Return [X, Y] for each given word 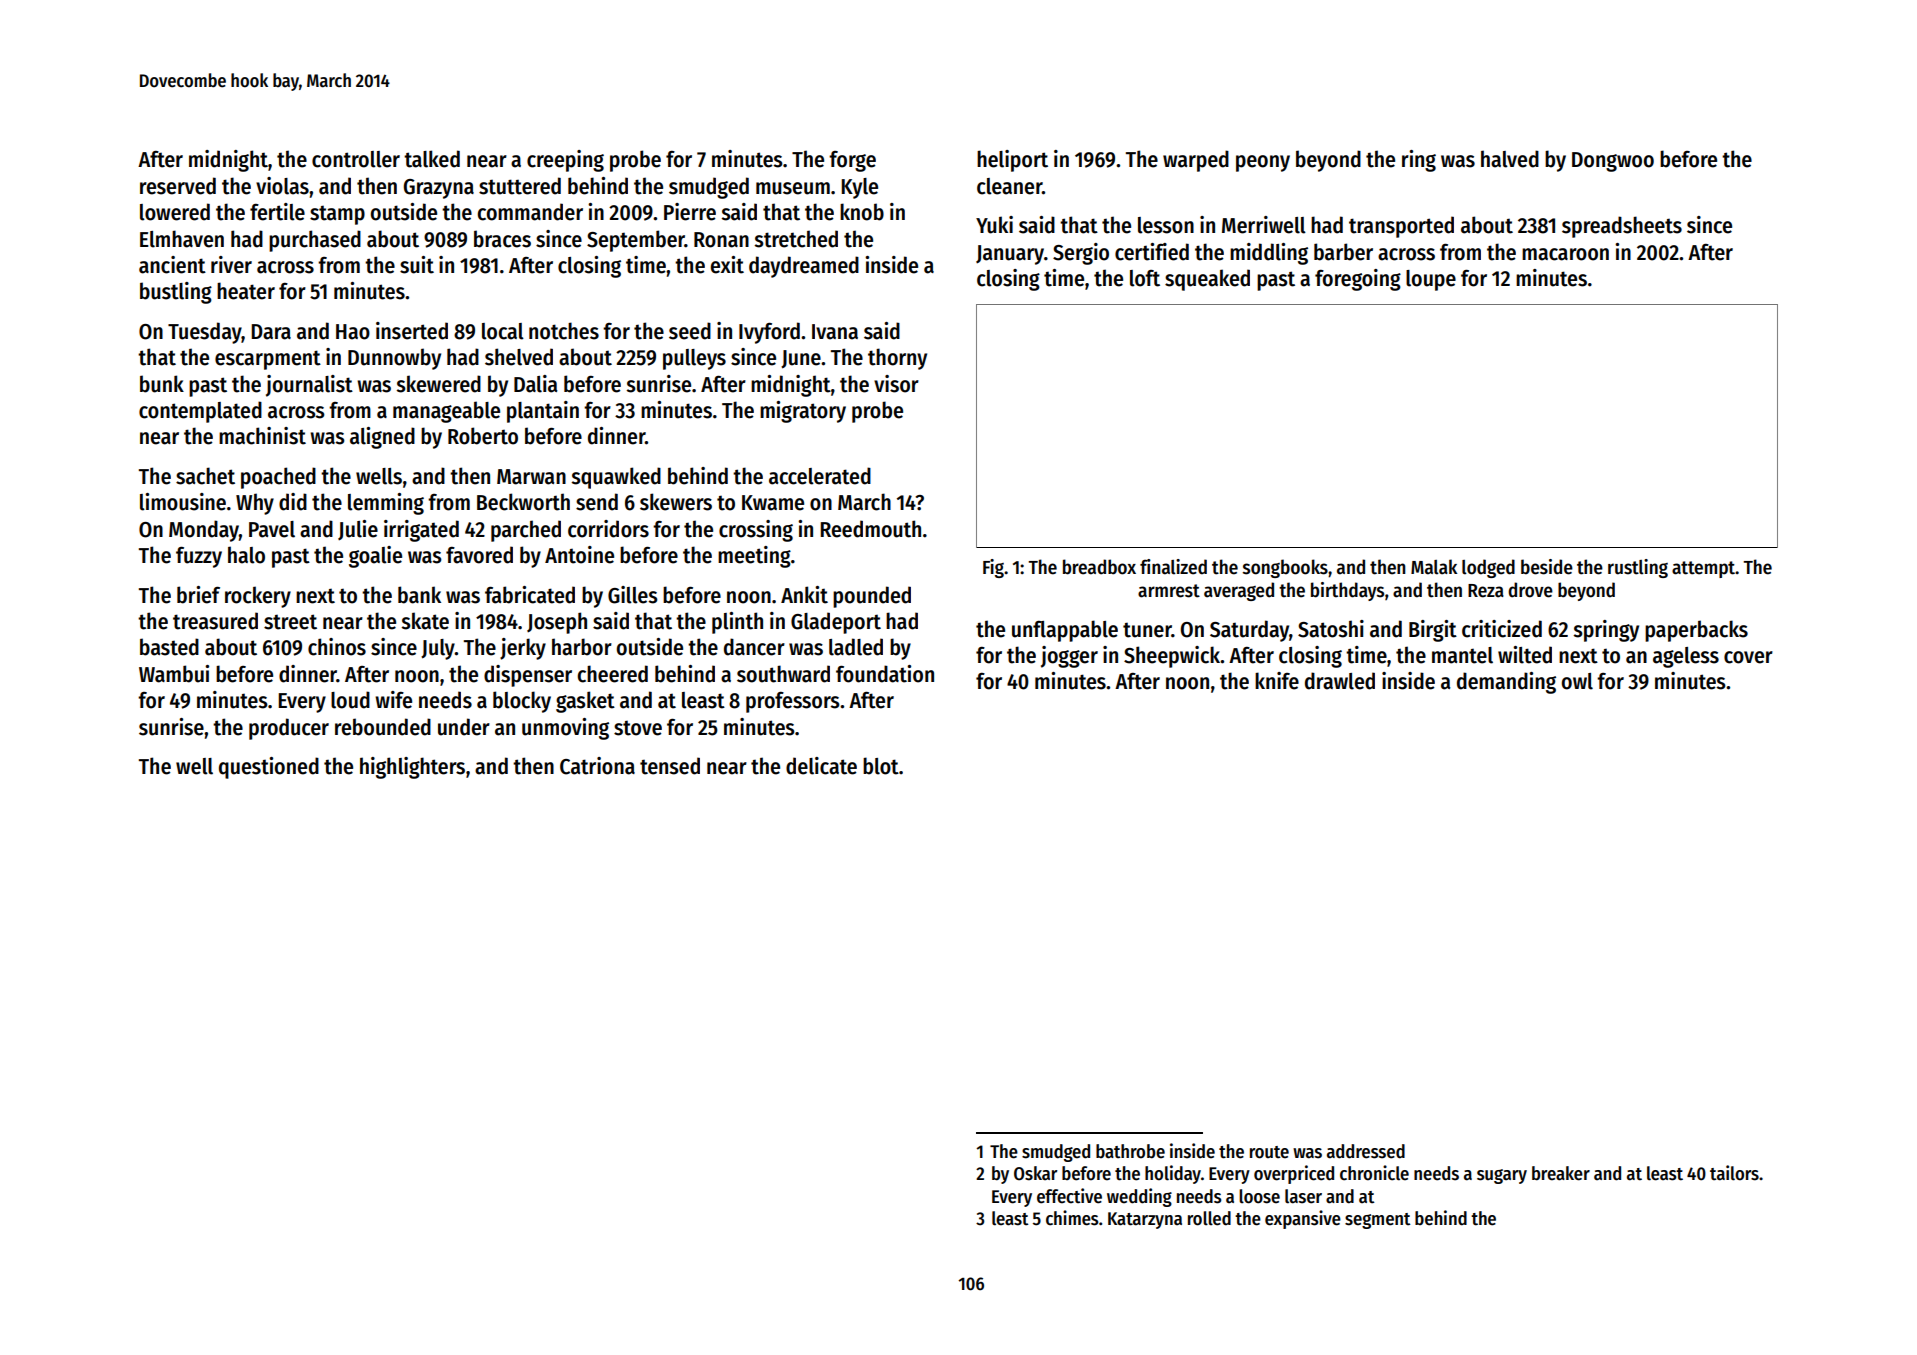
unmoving [565, 729]
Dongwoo [1613, 162]
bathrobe [1130, 1151]
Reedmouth [870, 529]
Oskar [1035, 1173]
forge [852, 161]
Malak [1434, 567]
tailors [1734, 1173]
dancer [754, 647]
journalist [309, 386]
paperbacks [1696, 631]
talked [432, 159]
